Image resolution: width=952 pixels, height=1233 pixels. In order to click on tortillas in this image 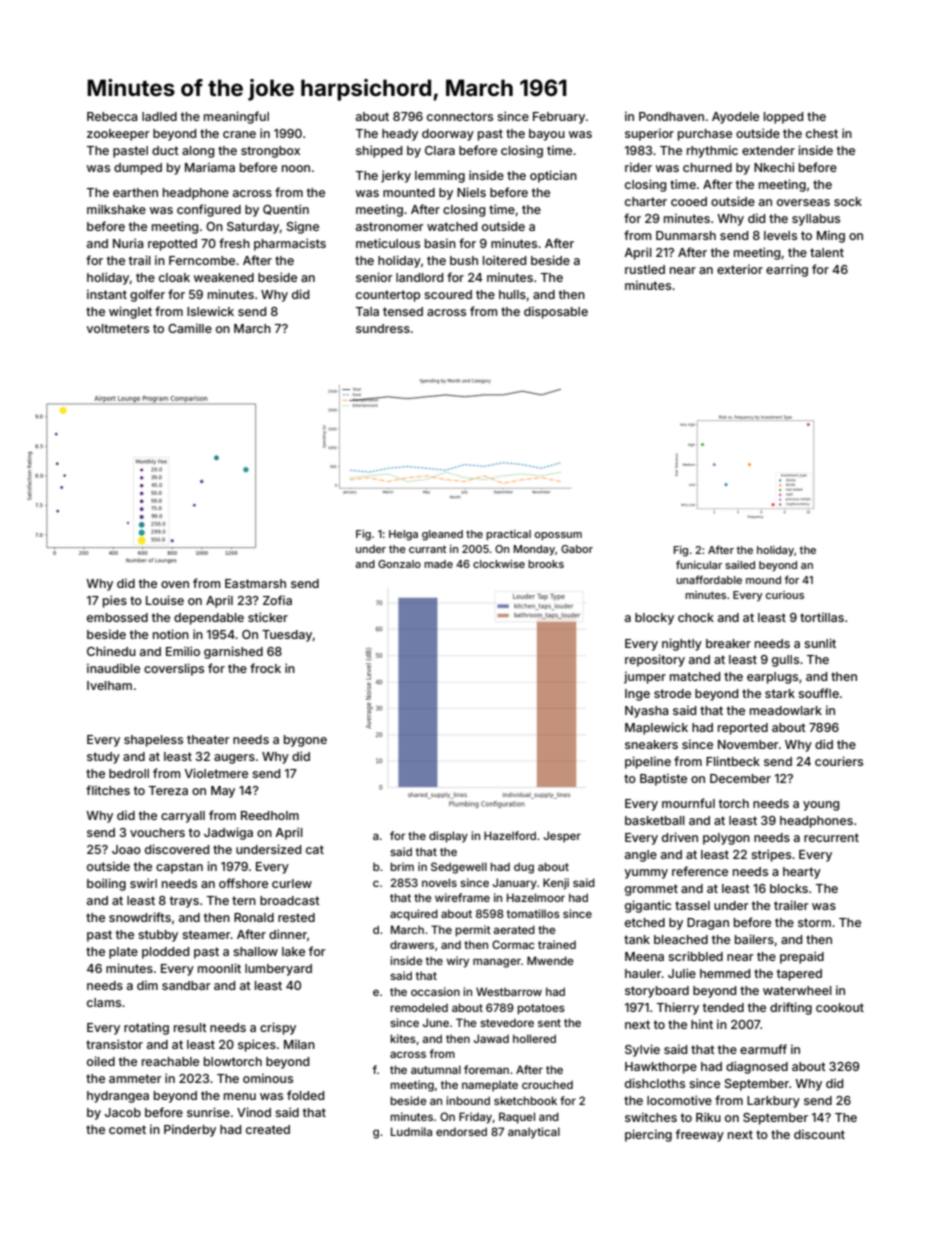, I will do `click(822, 617)`.
